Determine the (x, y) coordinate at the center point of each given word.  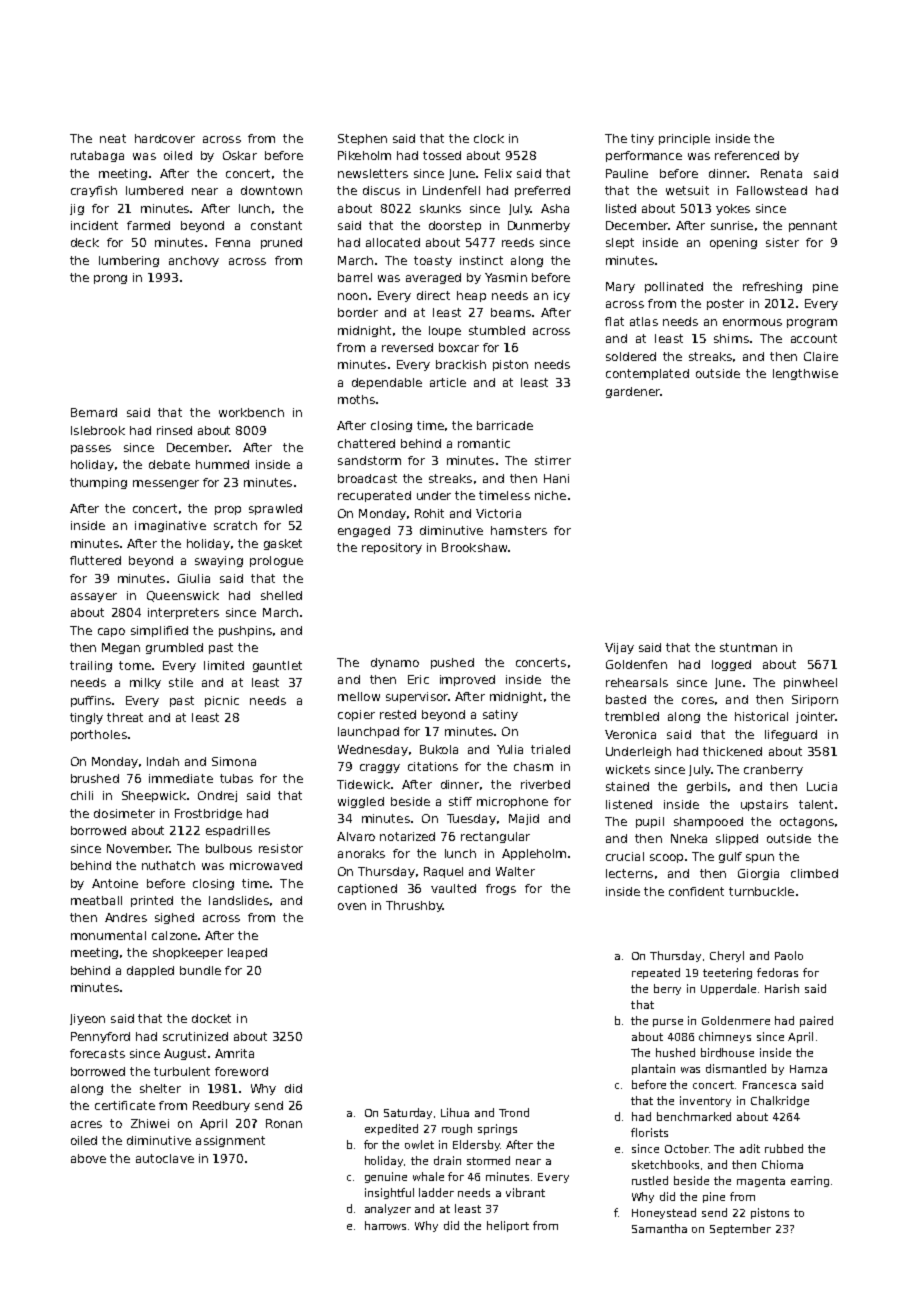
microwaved (266, 865)
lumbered (154, 190)
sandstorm (369, 460)
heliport (508, 1226)
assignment (230, 1141)
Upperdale (728, 989)
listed (621, 208)
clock (489, 138)
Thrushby (414, 906)
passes (91, 449)
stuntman (748, 647)
